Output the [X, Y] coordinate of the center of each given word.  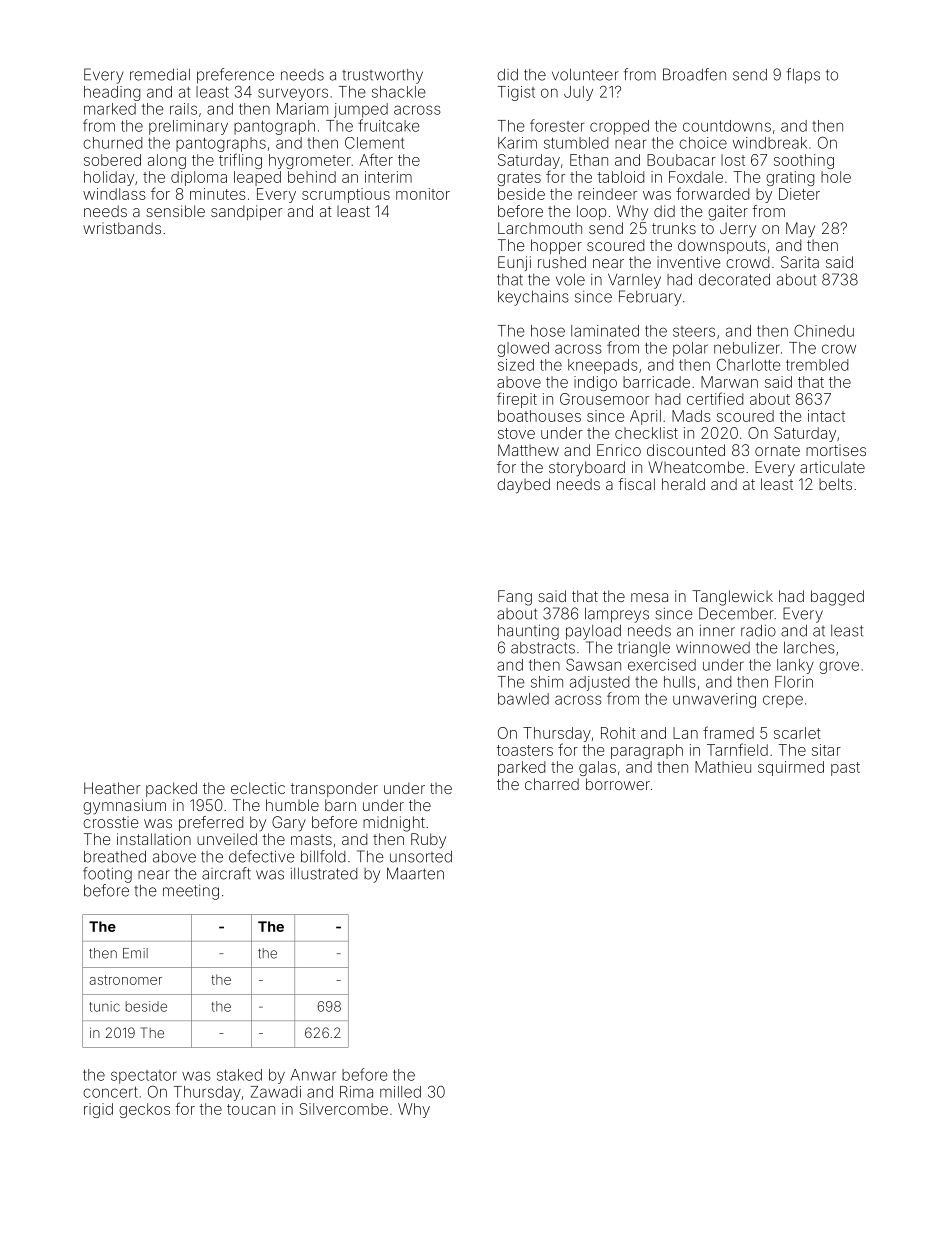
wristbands [122, 228]
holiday [109, 178]
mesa [649, 597]
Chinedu [824, 330]
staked [239, 1075]
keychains [533, 298]
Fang [515, 598]
